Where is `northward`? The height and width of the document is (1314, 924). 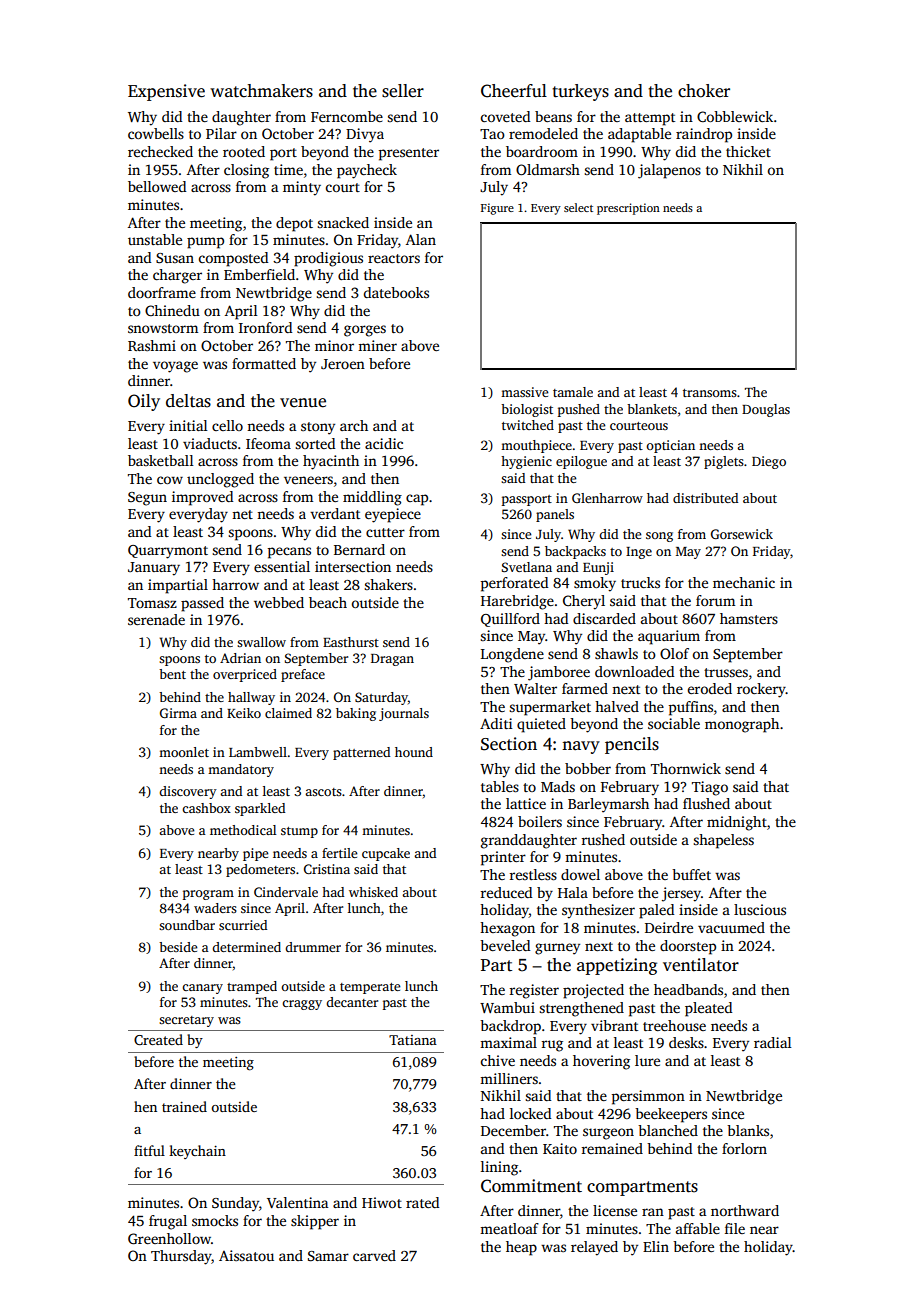 northward is located at coordinates (745, 1210).
